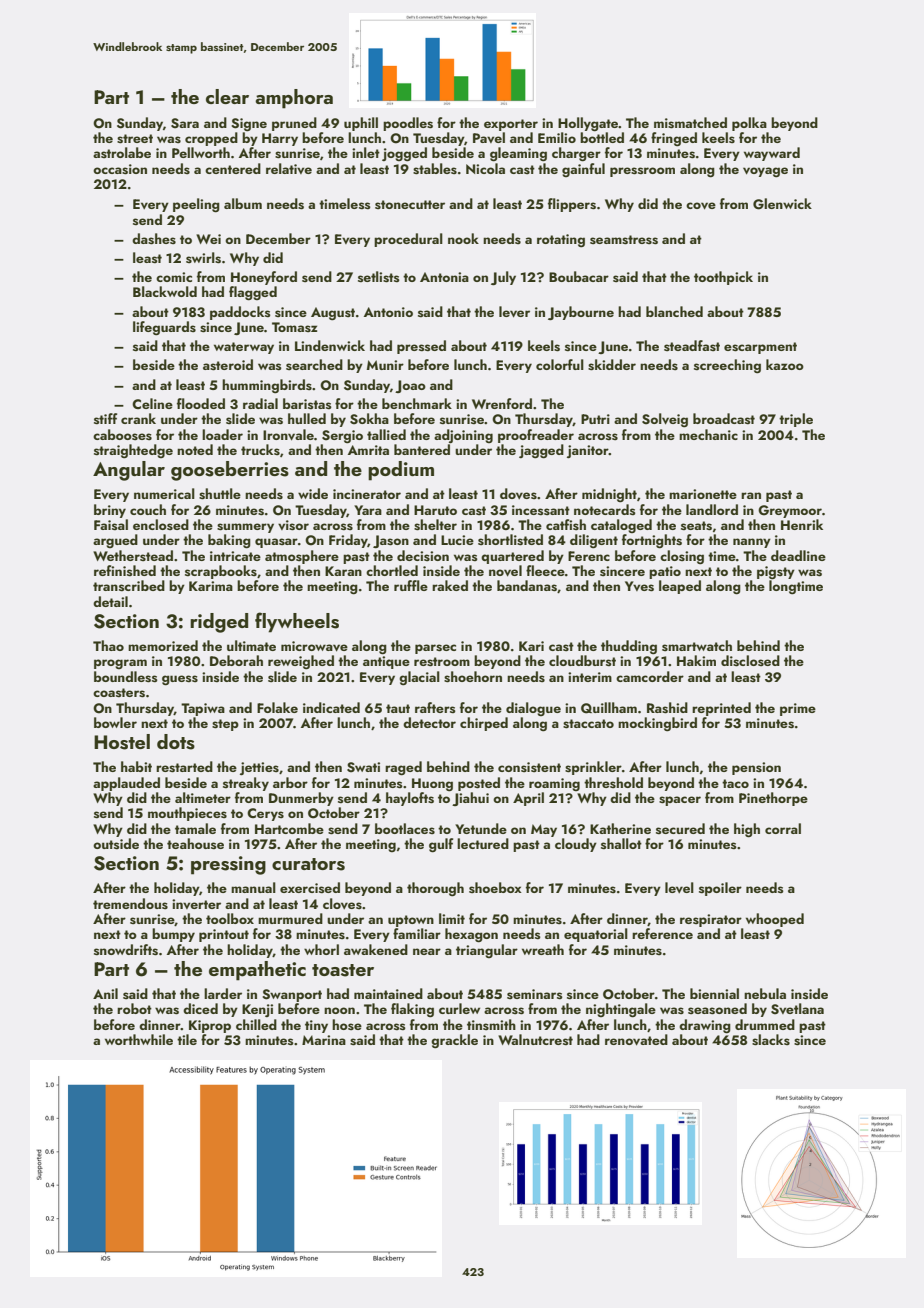 This page has height=1308, width=924. Describe the element at coordinates (527, 586) in the page. I see `bandanas` at that location.
